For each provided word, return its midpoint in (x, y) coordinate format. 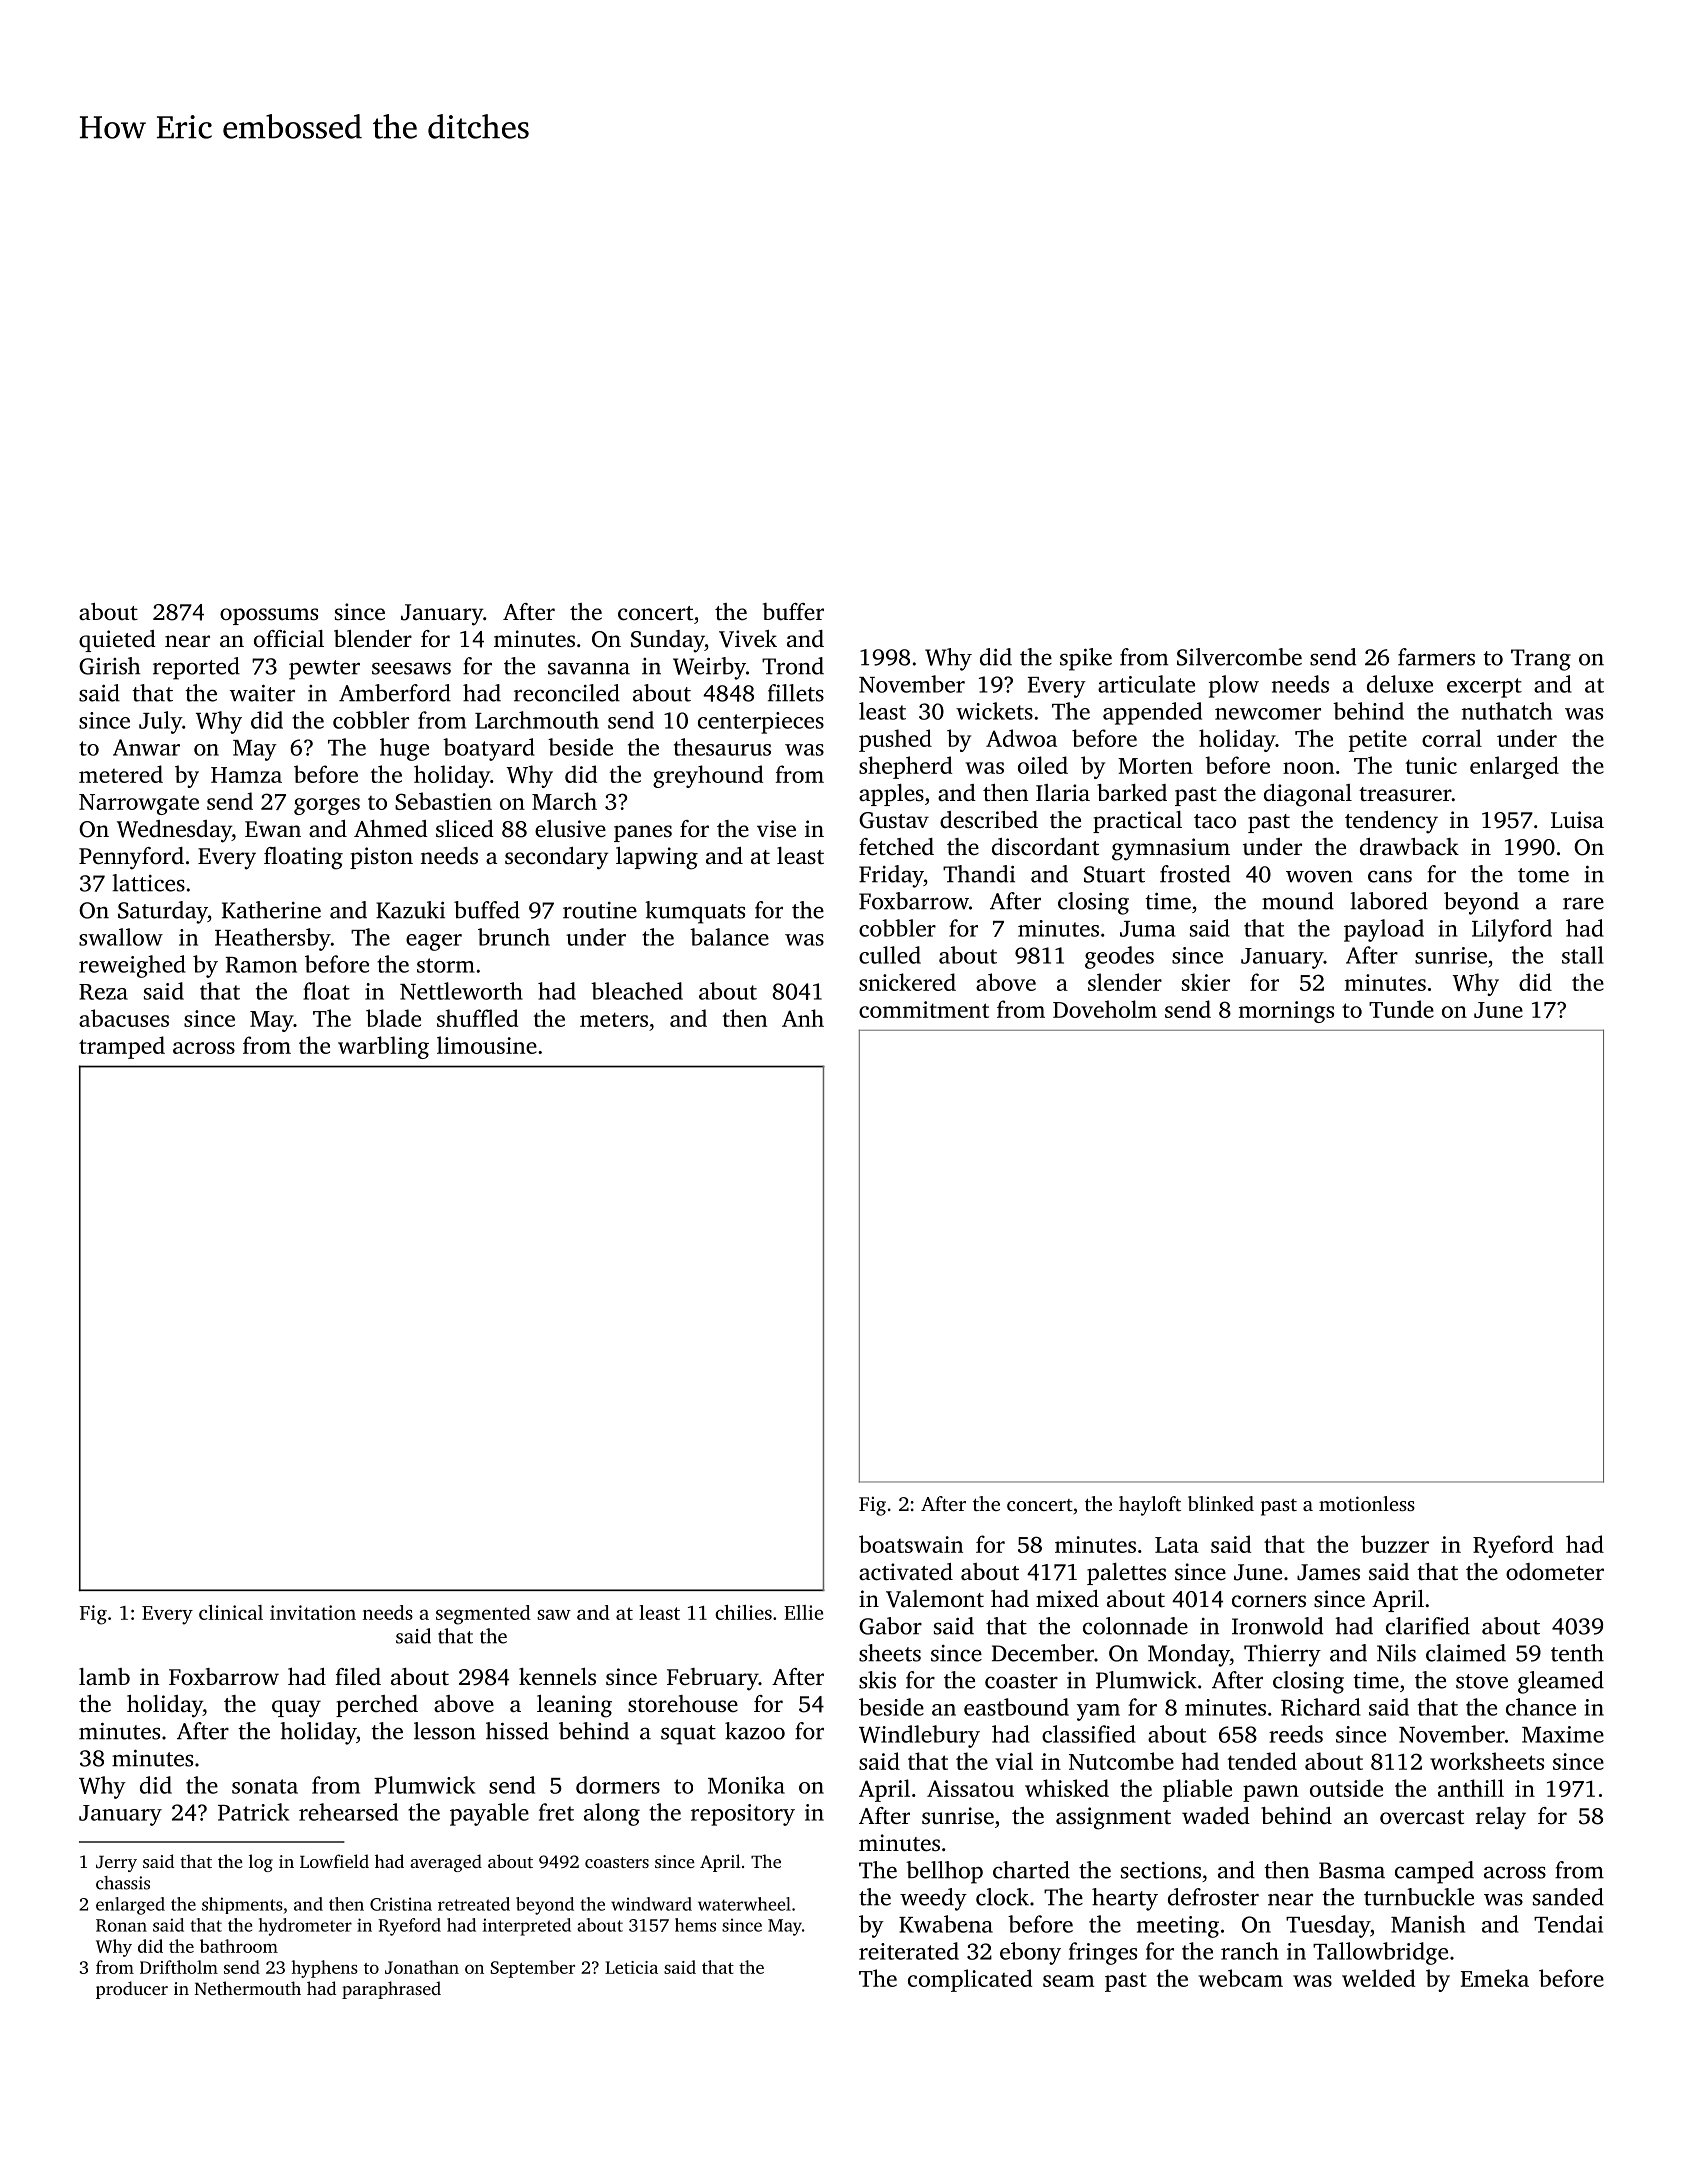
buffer (793, 611)
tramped (122, 1047)
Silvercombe (1239, 657)
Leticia (631, 1967)
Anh (803, 1018)
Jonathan (422, 1967)
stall (1583, 955)
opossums (269, 616)
